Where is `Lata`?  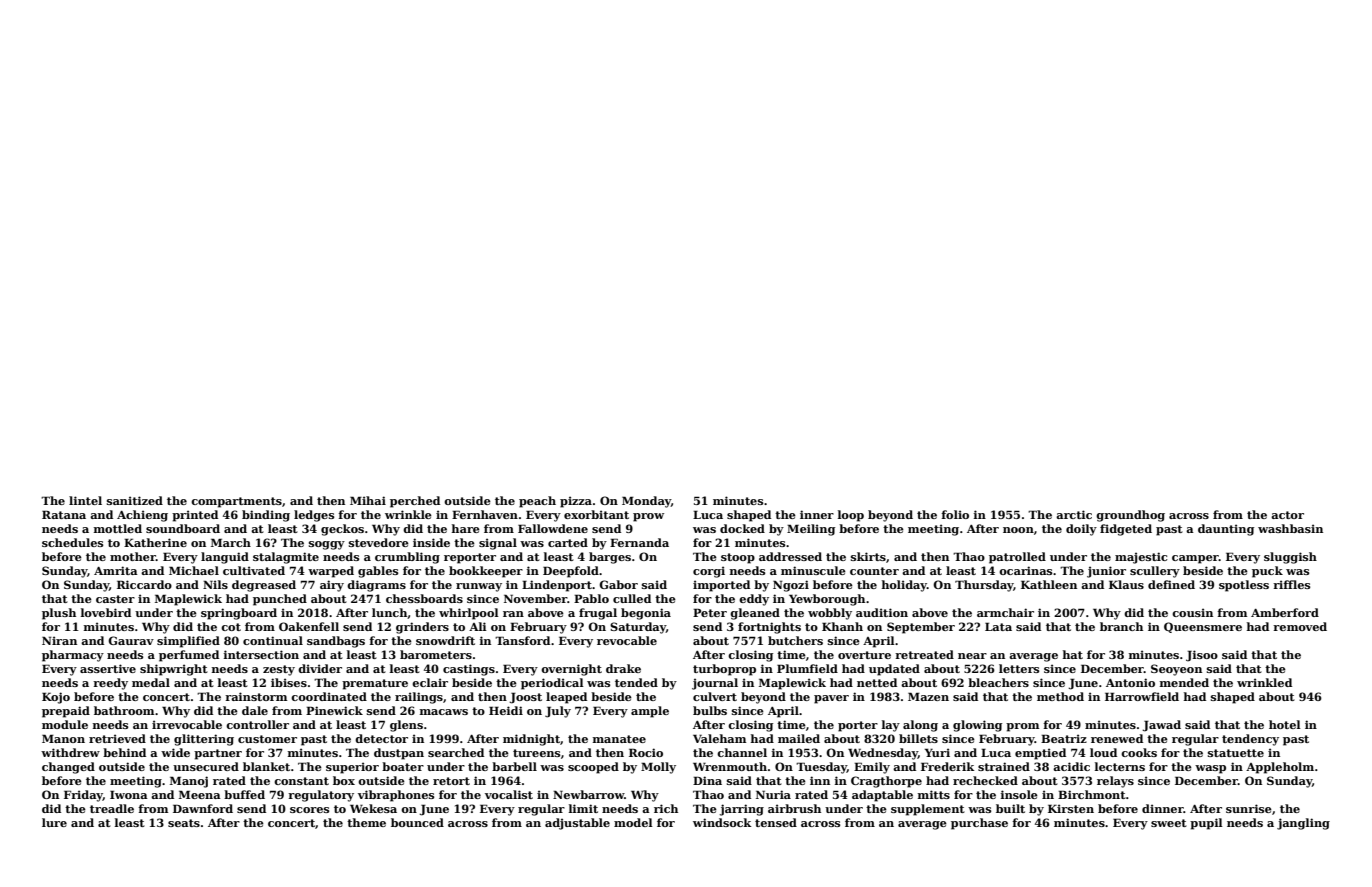
Lata is located at coordinates (998, 626).
